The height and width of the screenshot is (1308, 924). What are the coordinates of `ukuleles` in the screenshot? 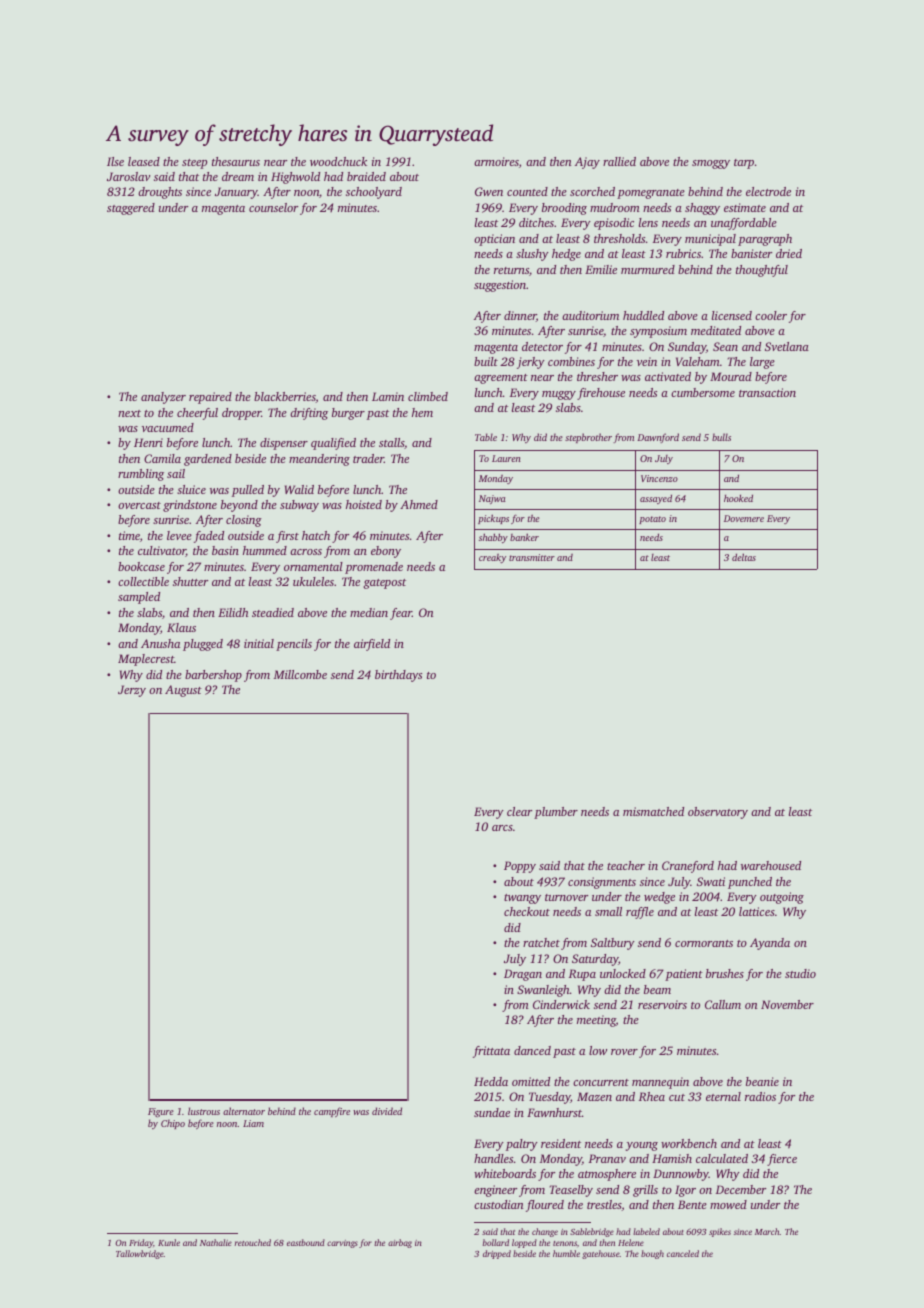 It's located at (313, 581).
